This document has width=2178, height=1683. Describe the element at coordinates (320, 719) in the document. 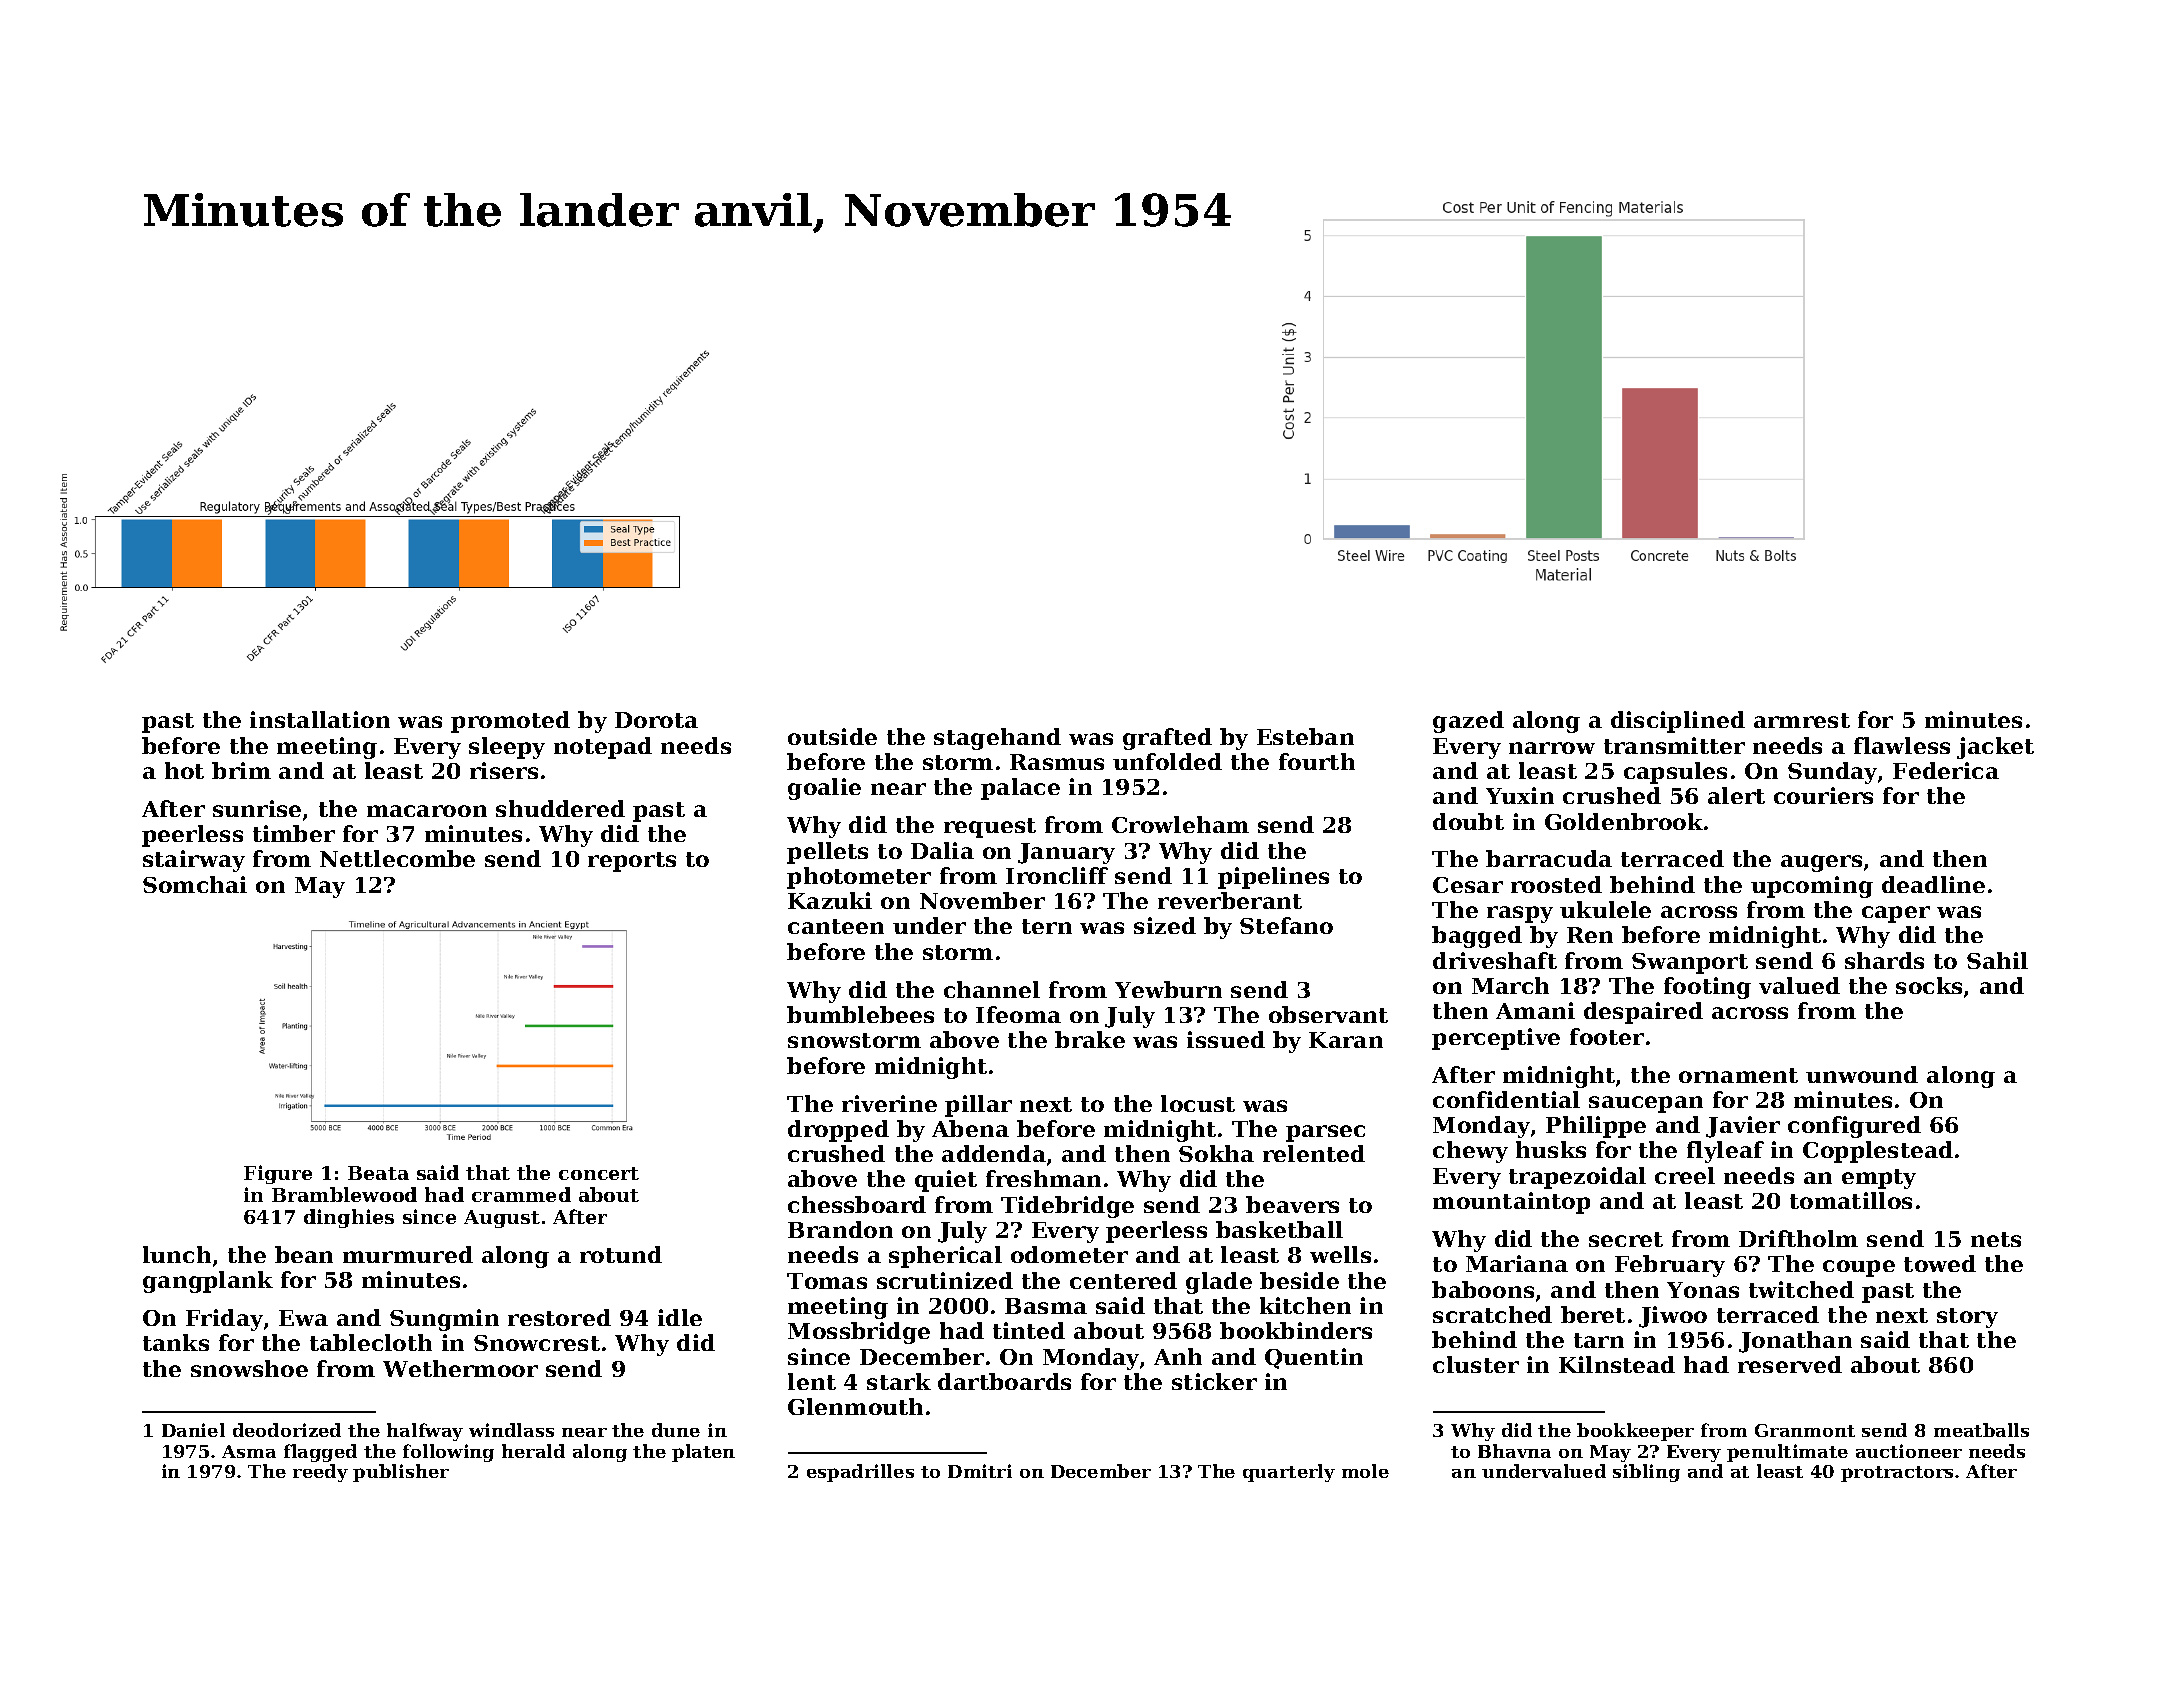

I see `installation` at that location.
